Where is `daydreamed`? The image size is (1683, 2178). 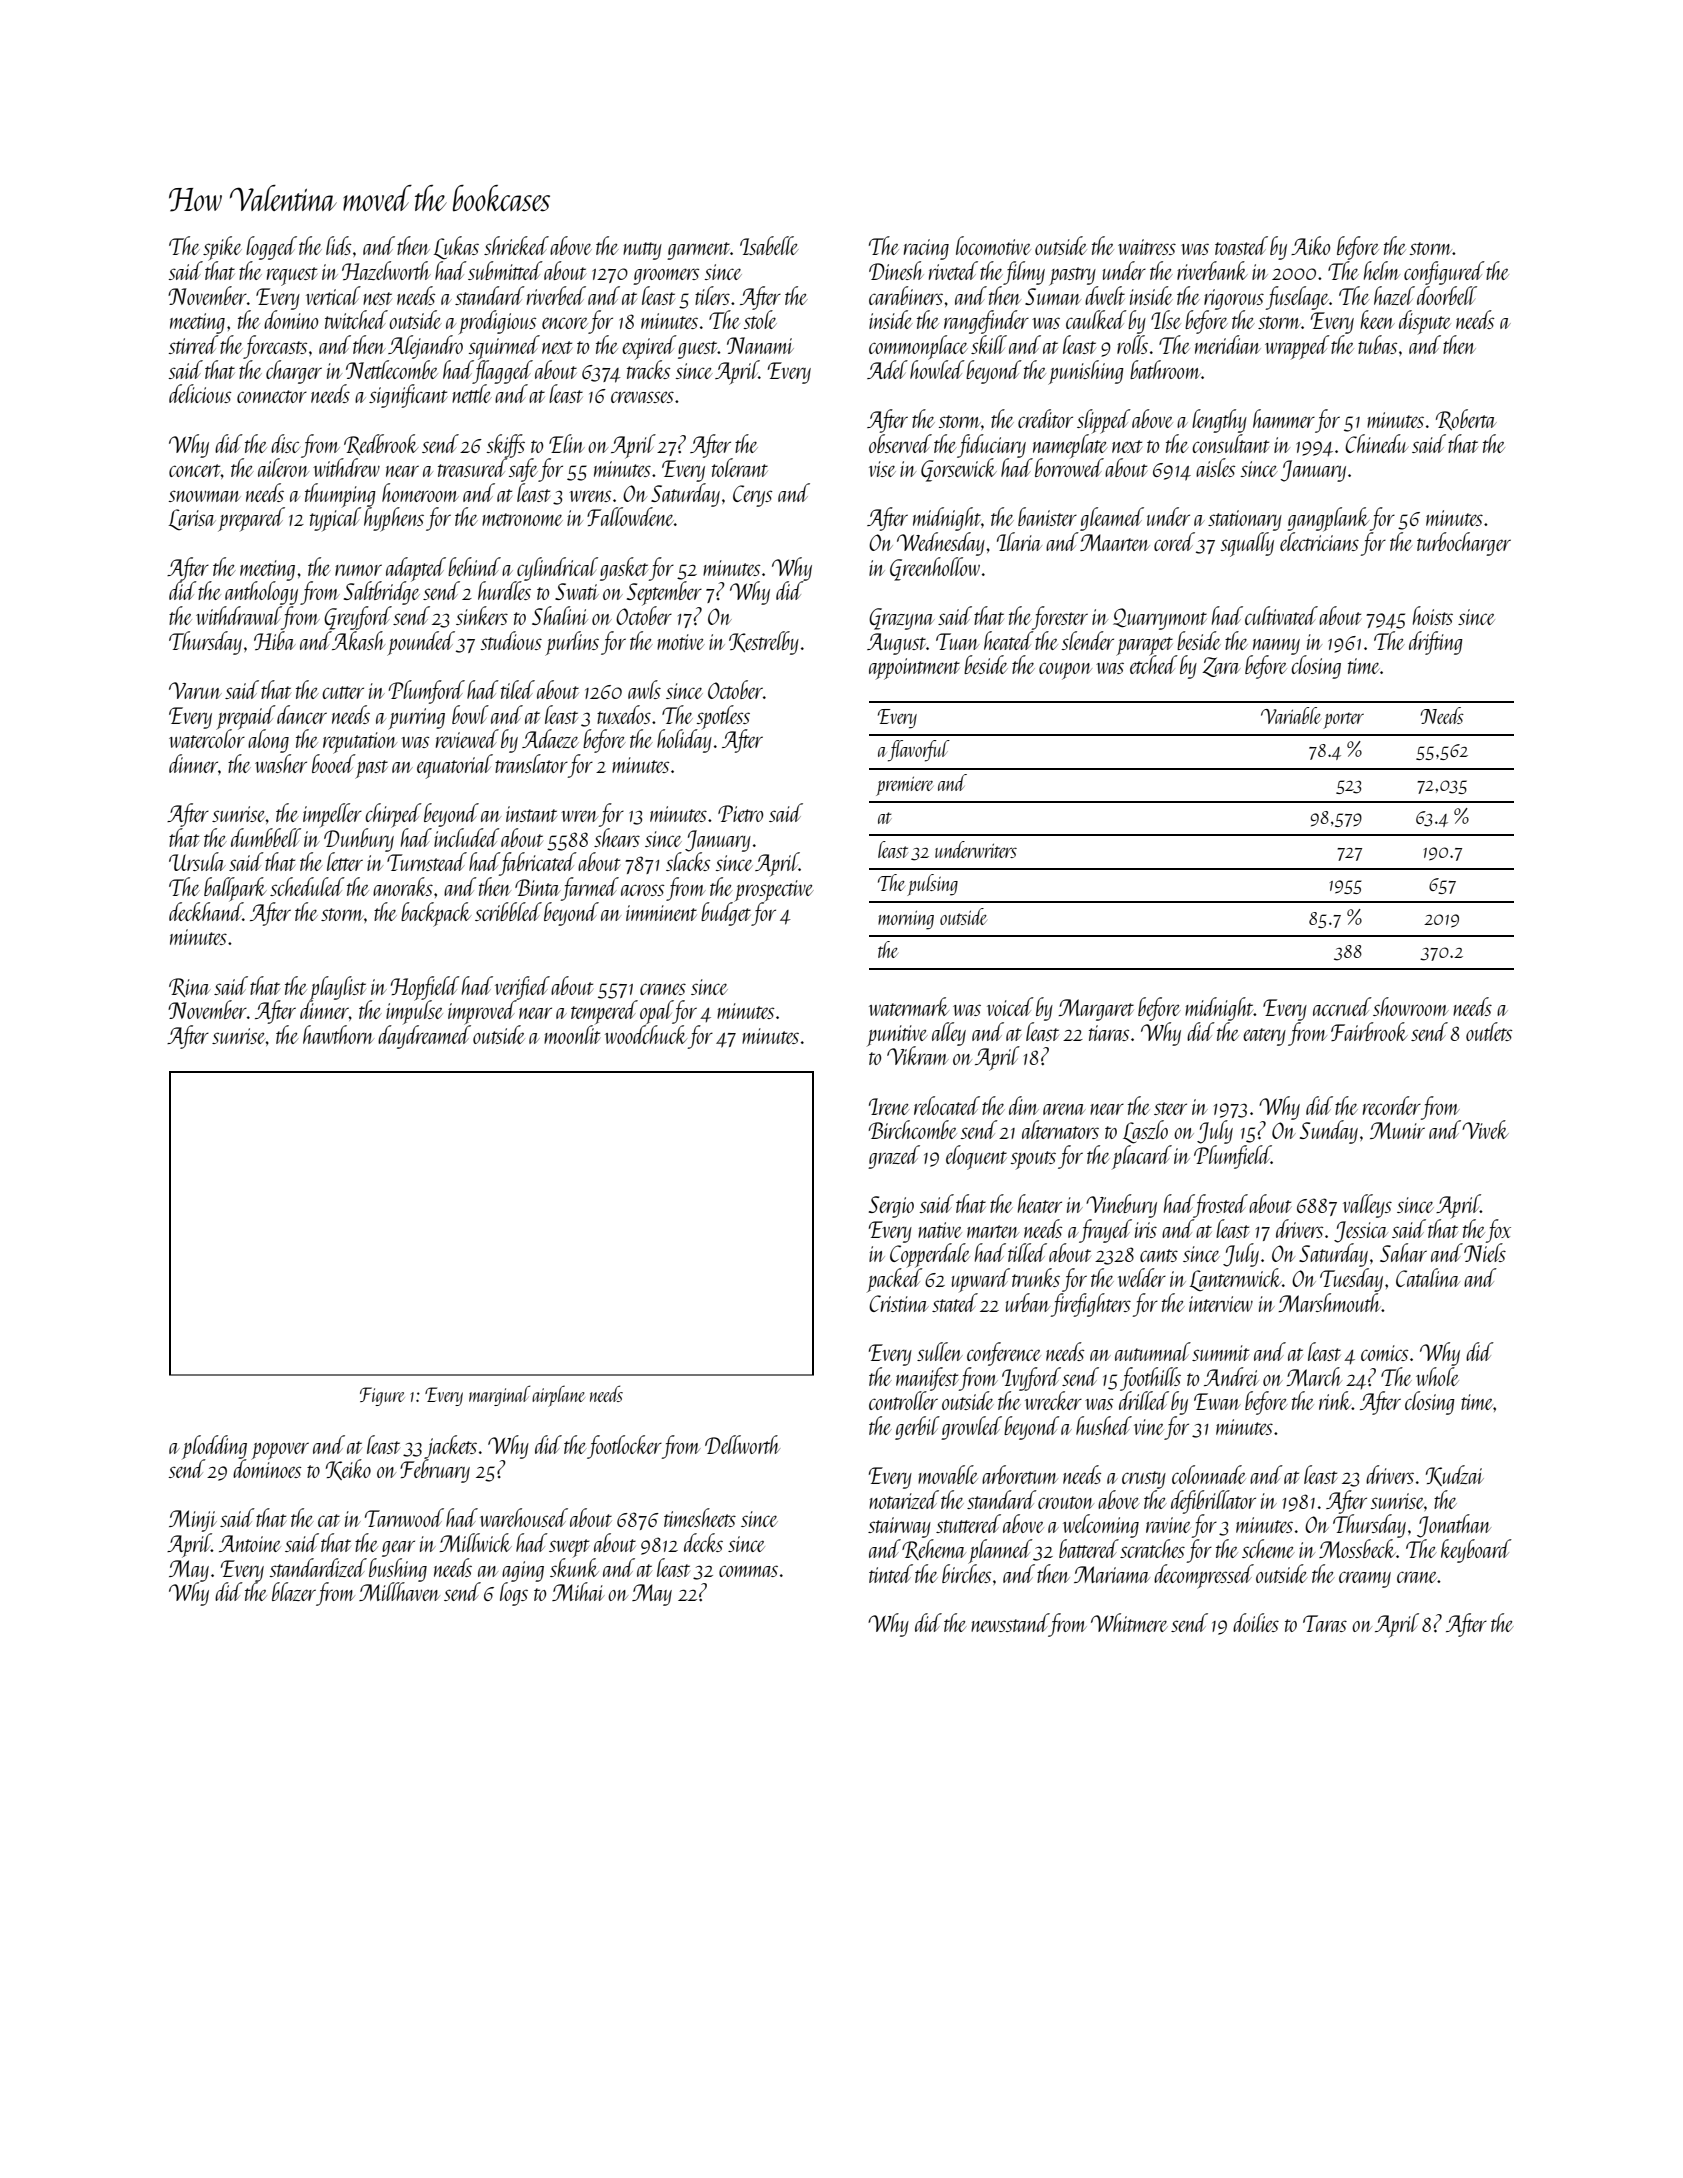
daydreamed is located at coordinates (424, 1037).
